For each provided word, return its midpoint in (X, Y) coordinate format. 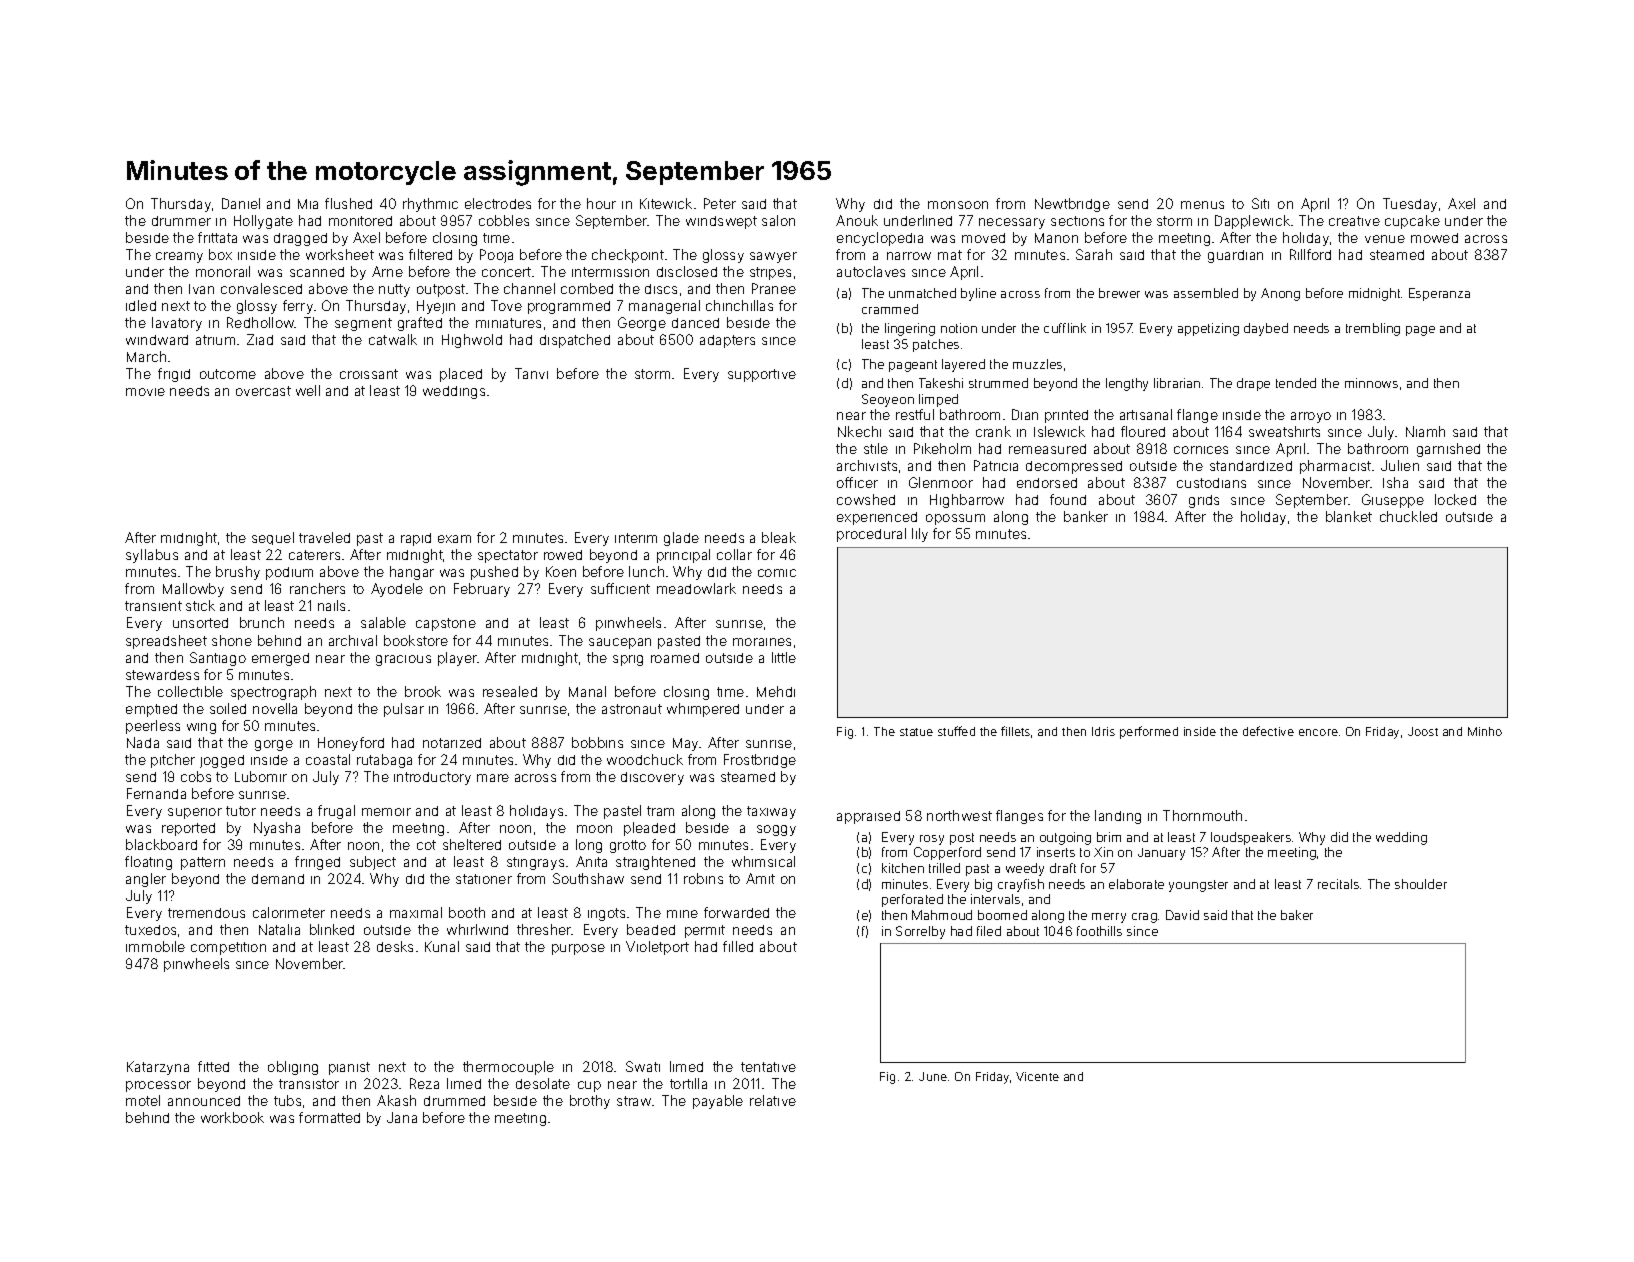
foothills (1099, 931)
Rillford (1310, 254)
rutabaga (384, 761)
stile (876, 448)
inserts (1056, 852)
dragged (300, 239)
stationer (484, 879)
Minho (1485, 731)
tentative (768, 1067)
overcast (263, 391)
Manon (1056, 238)
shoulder (1421, 884)
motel (143, 1100)
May (686, 744)
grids (1204, 501)
